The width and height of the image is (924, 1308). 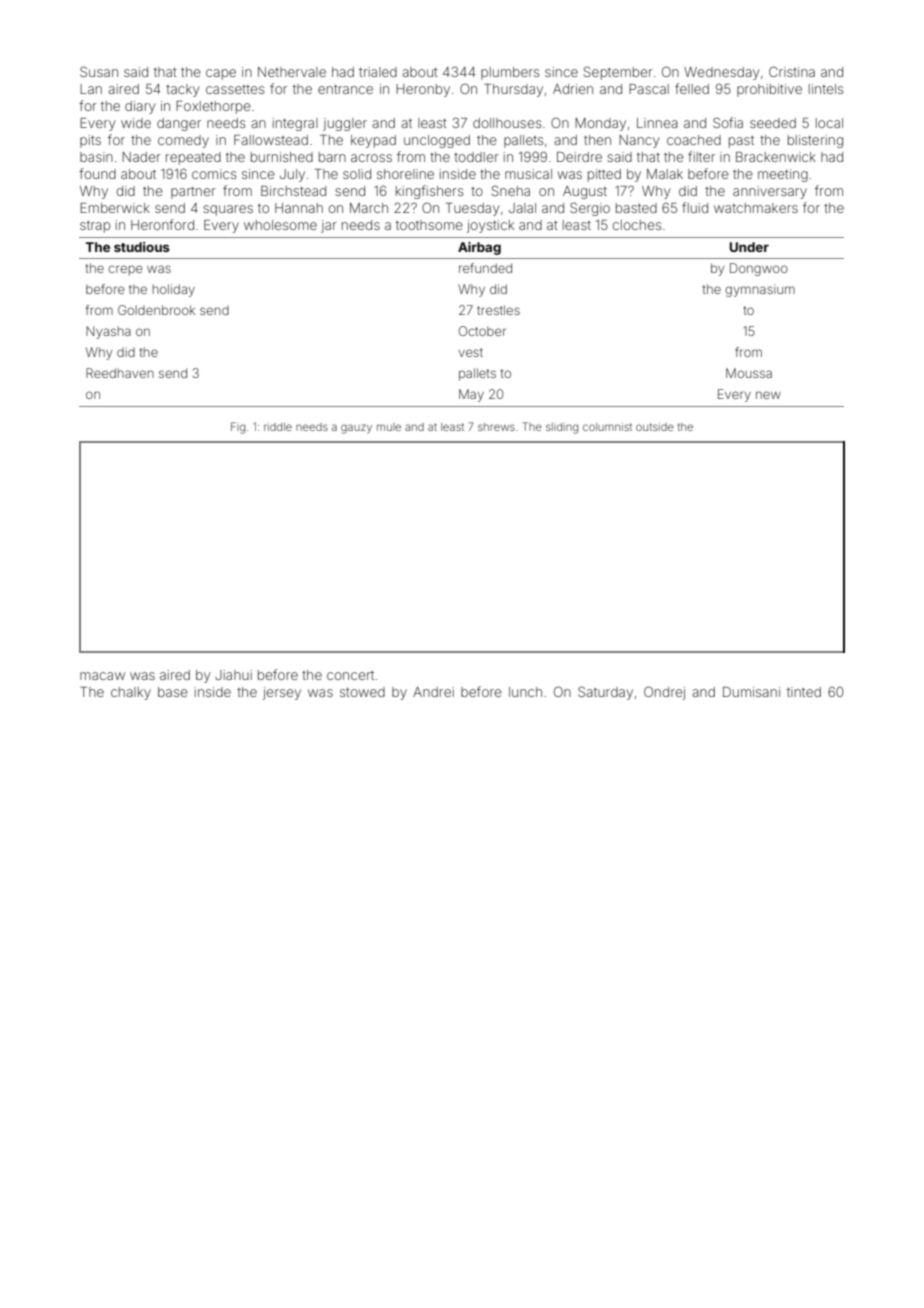 I want to click on concert, so click(x=350, y=675).
